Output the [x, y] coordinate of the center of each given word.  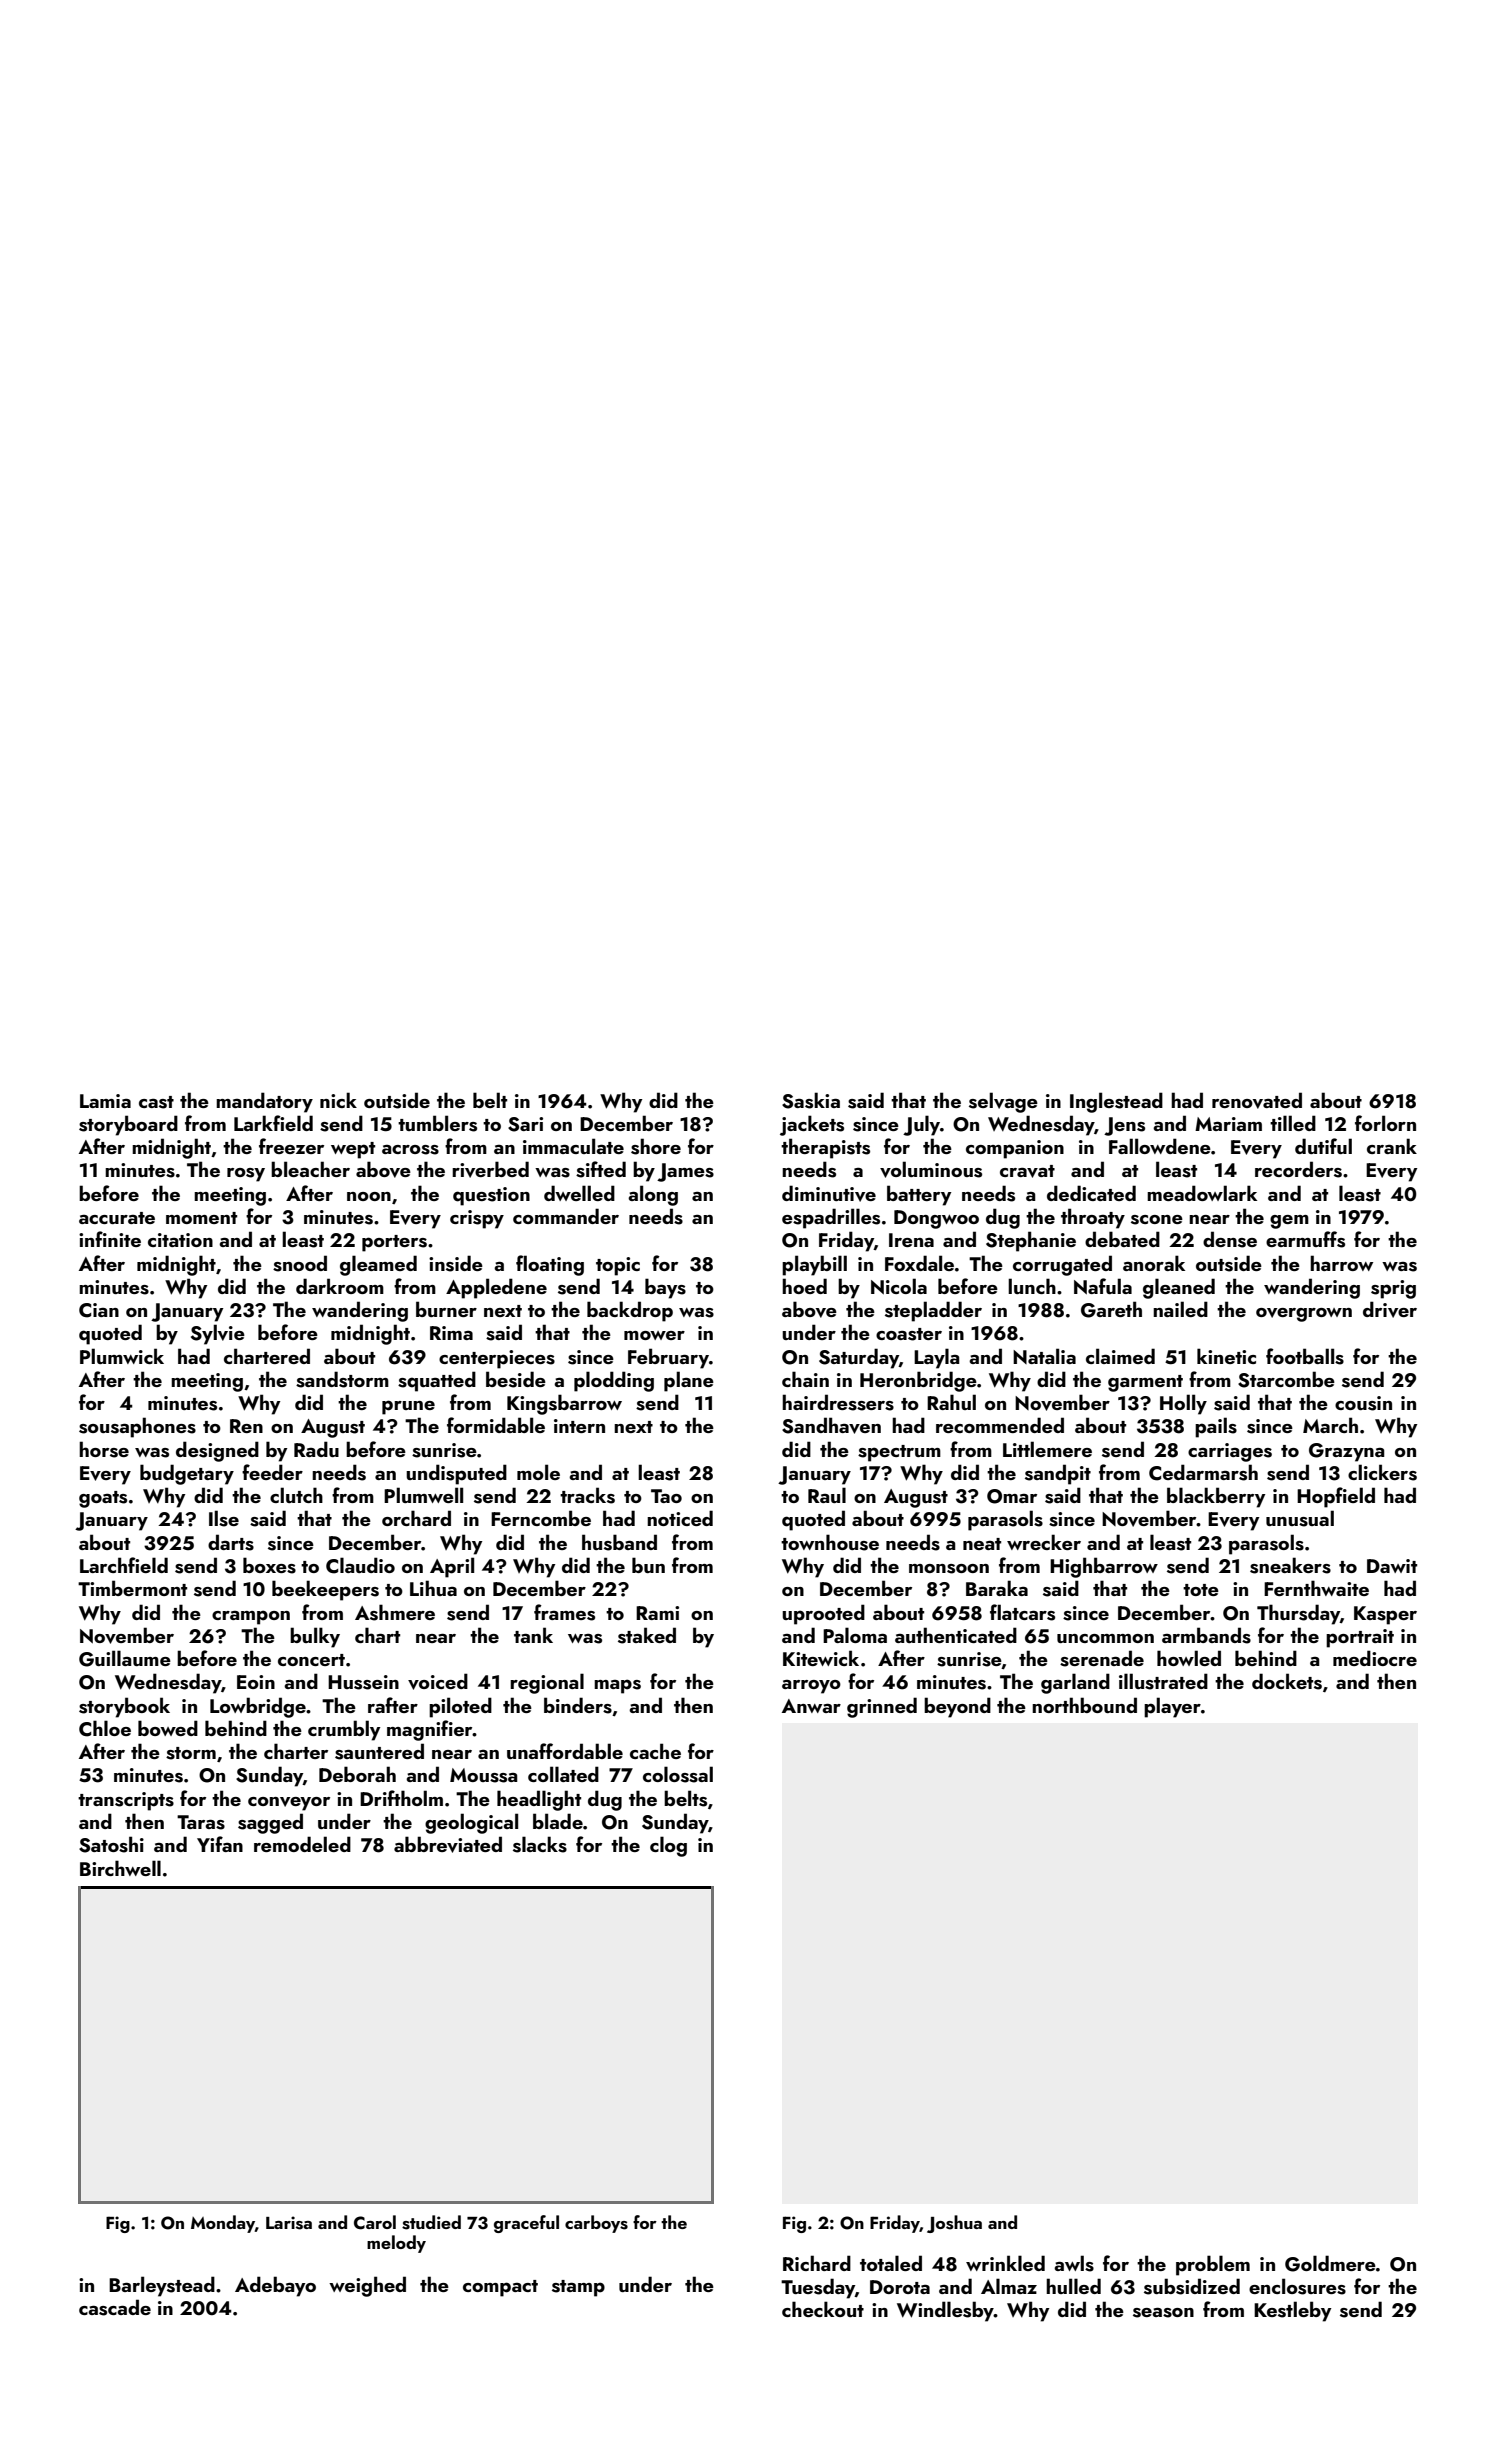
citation [180, 1240]
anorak [1154, 1263]
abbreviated [448, 1844]
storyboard [128, 1125]
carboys [596, 2224]
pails [1216, 1427]
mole [538, 1472]
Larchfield [124, 1565]
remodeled [302, 1844]
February [668, 1358]
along [653, 1195]
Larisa [289, 2223]
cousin [1363, 1403]
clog [668, 1846]
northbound [1084, 1705]
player [1172, 1707]
